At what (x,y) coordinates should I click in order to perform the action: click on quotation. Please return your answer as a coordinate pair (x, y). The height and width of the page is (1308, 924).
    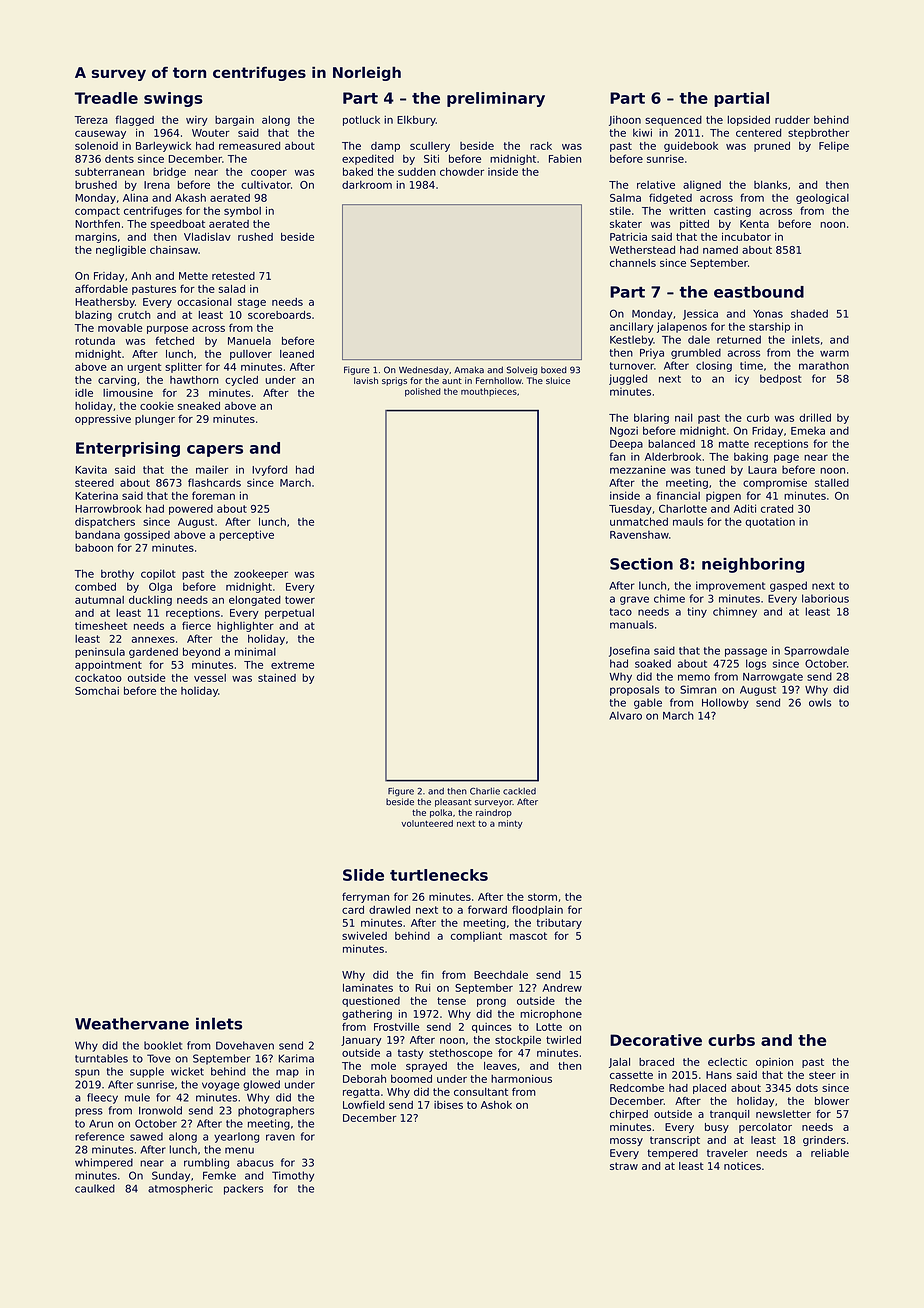
    Looking at the image, I should click on (770, 523).
